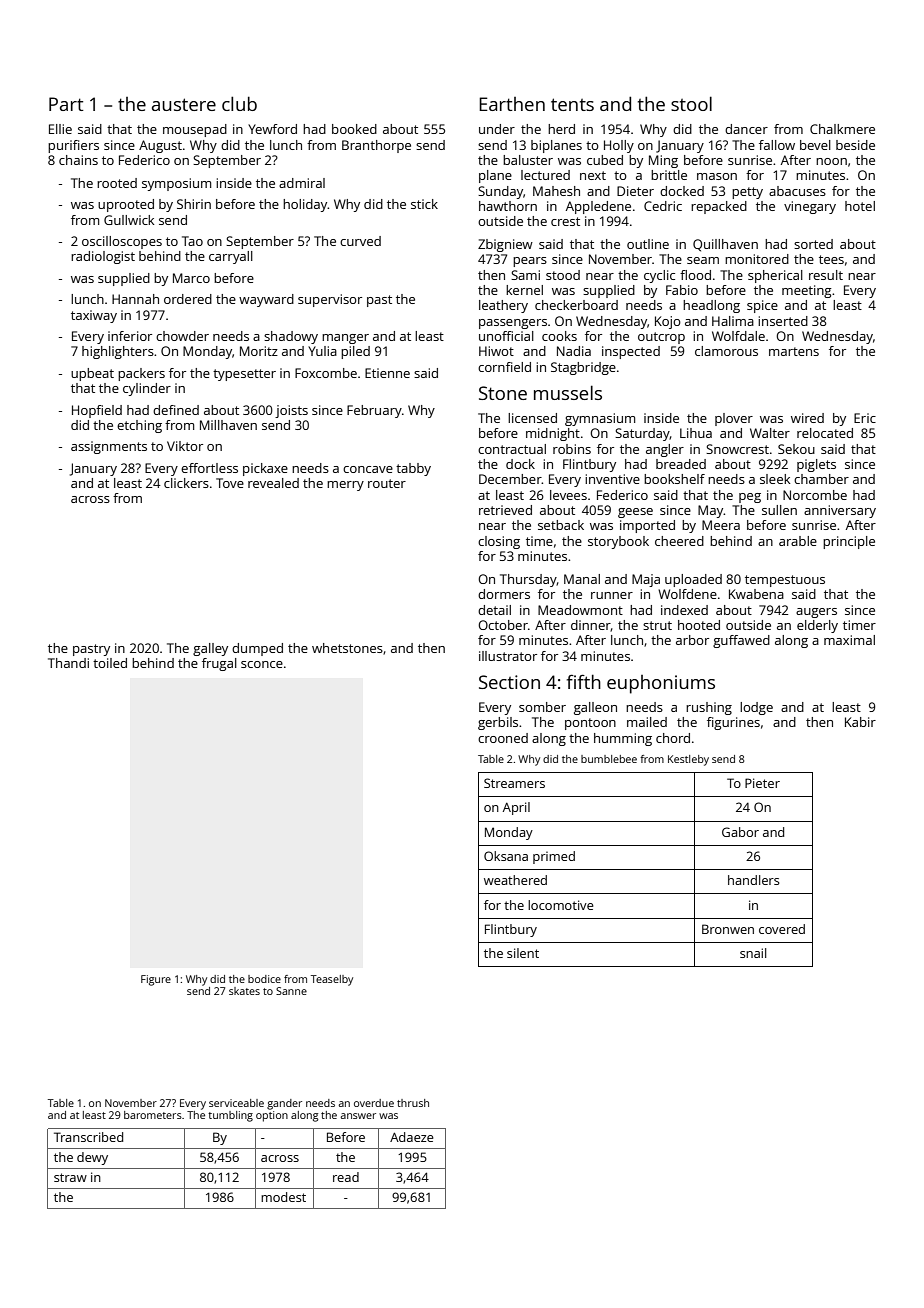 Image resolution: width=924 pixels, height=1308 pixels. Describe the element at coordinates (798, 541) in the screenshot. I see `arable` at that location.
